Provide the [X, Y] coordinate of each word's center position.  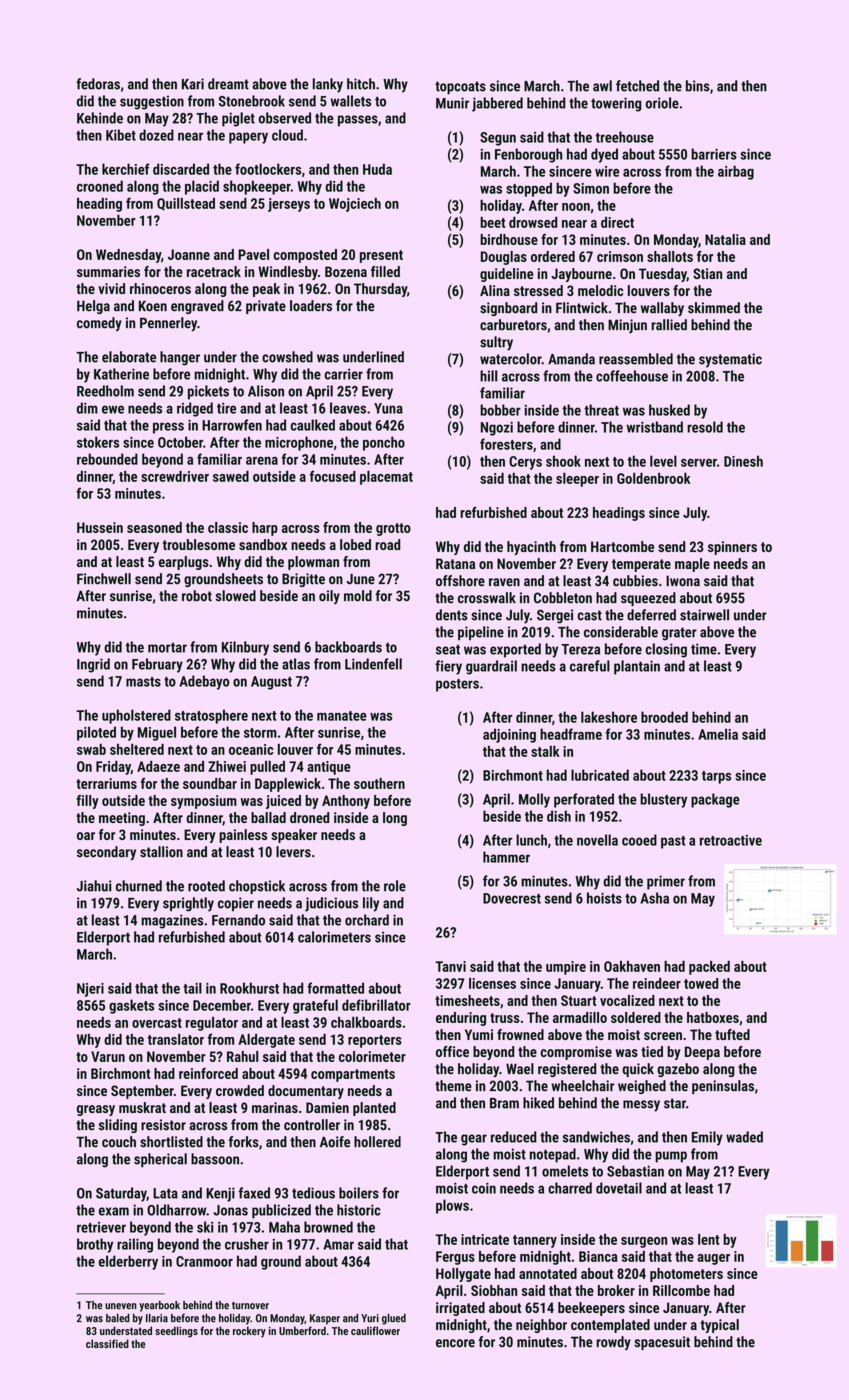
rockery [249, 1332]
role [395, 886]
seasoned [154, 527]
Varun [108, 1056]
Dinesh [743, 461]
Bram [504, 1103]
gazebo [678, 1070]
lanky [328, 85]
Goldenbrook [654, 478]
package [715, 800]
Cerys [525, 463]
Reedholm [105, 391]
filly [87, 802]
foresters [506, 444]
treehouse [625, 137]
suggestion [152, 102]
